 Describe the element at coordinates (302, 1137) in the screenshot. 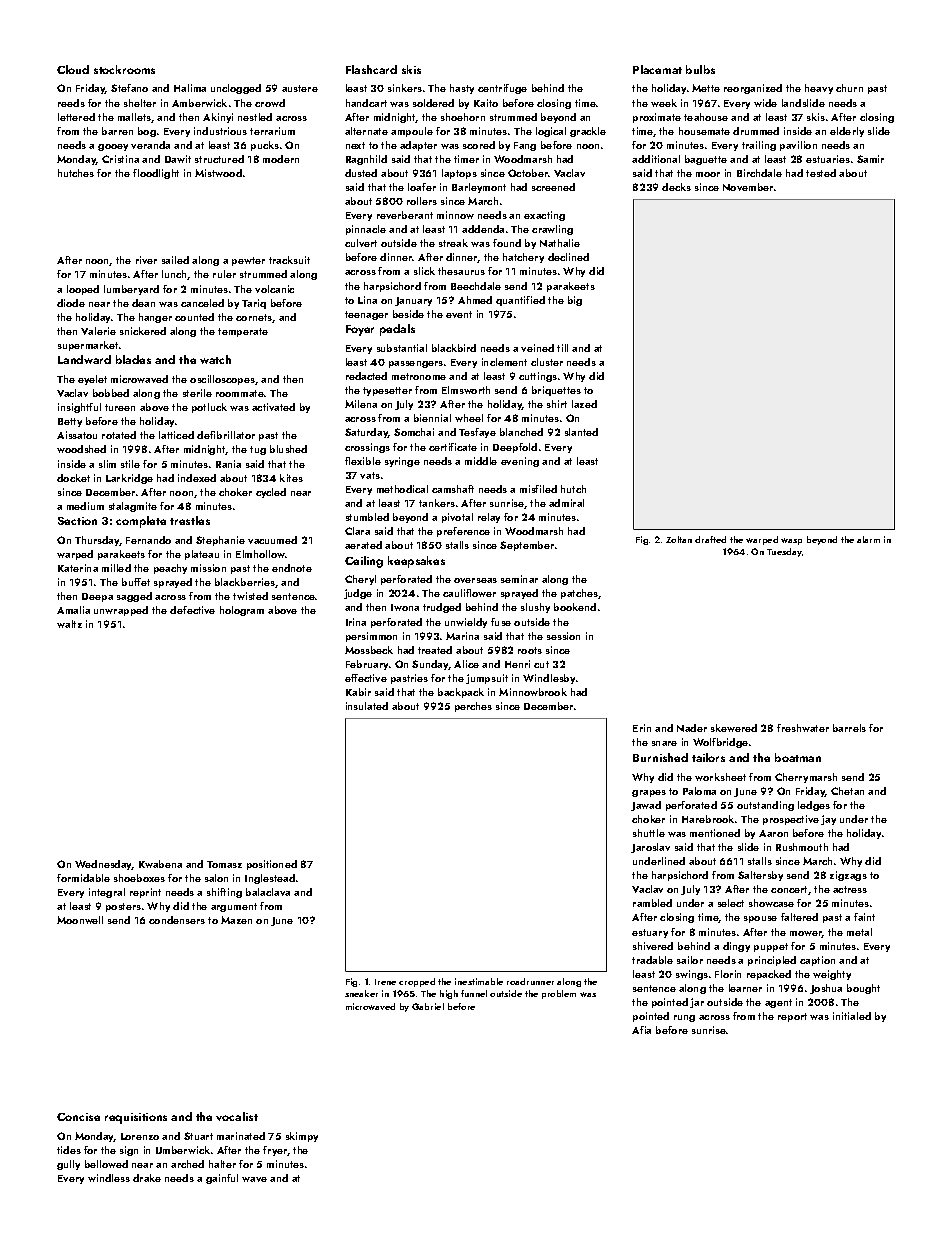

I see `skimpy` at that location.
